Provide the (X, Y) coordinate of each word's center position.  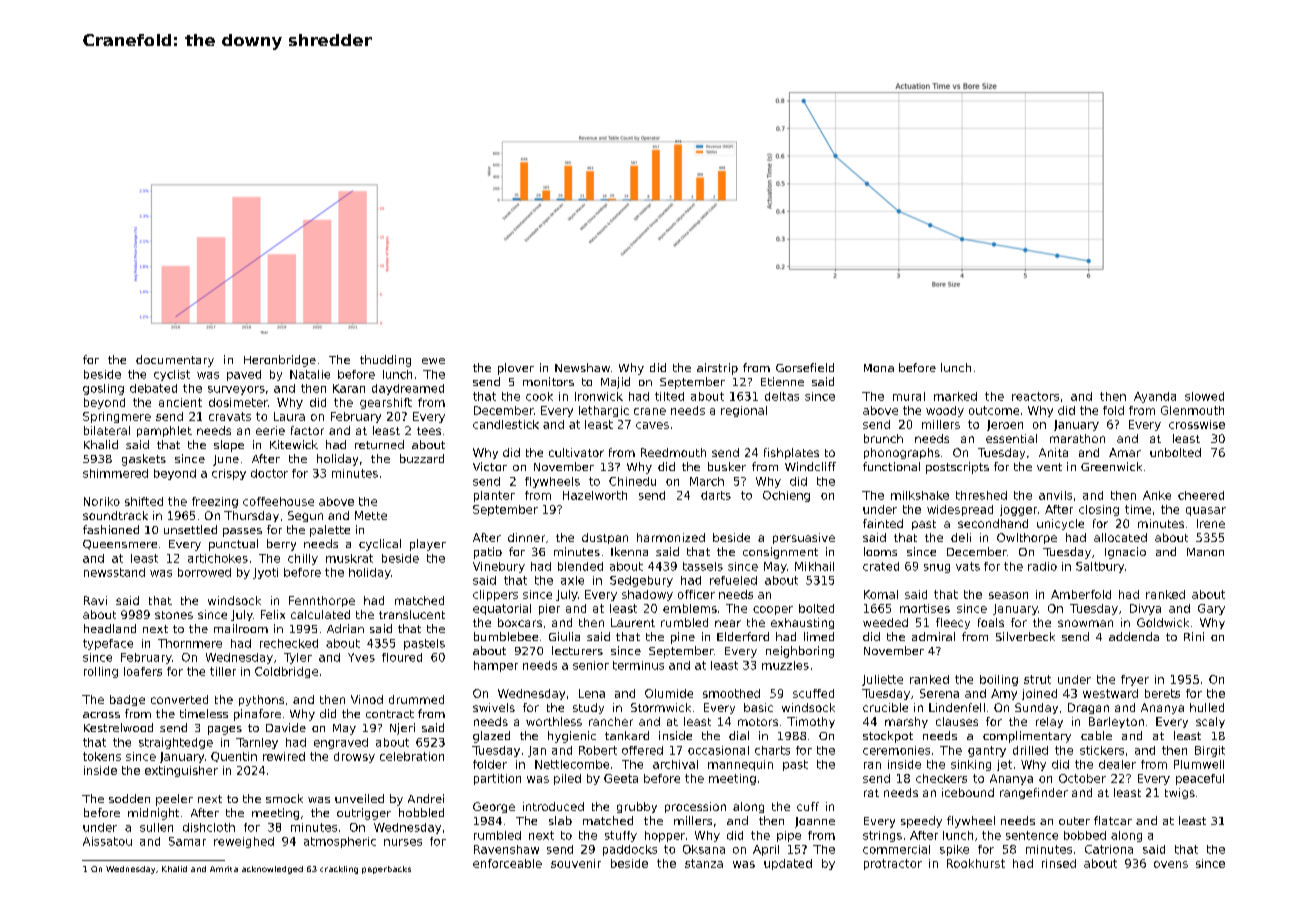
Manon (1205, 552)
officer (696, 594)
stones (174, 615)
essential (1011, 438)
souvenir (576, 863)
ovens (1171, 864)
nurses (403, 842)
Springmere (117, 417)
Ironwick (599, 396)
